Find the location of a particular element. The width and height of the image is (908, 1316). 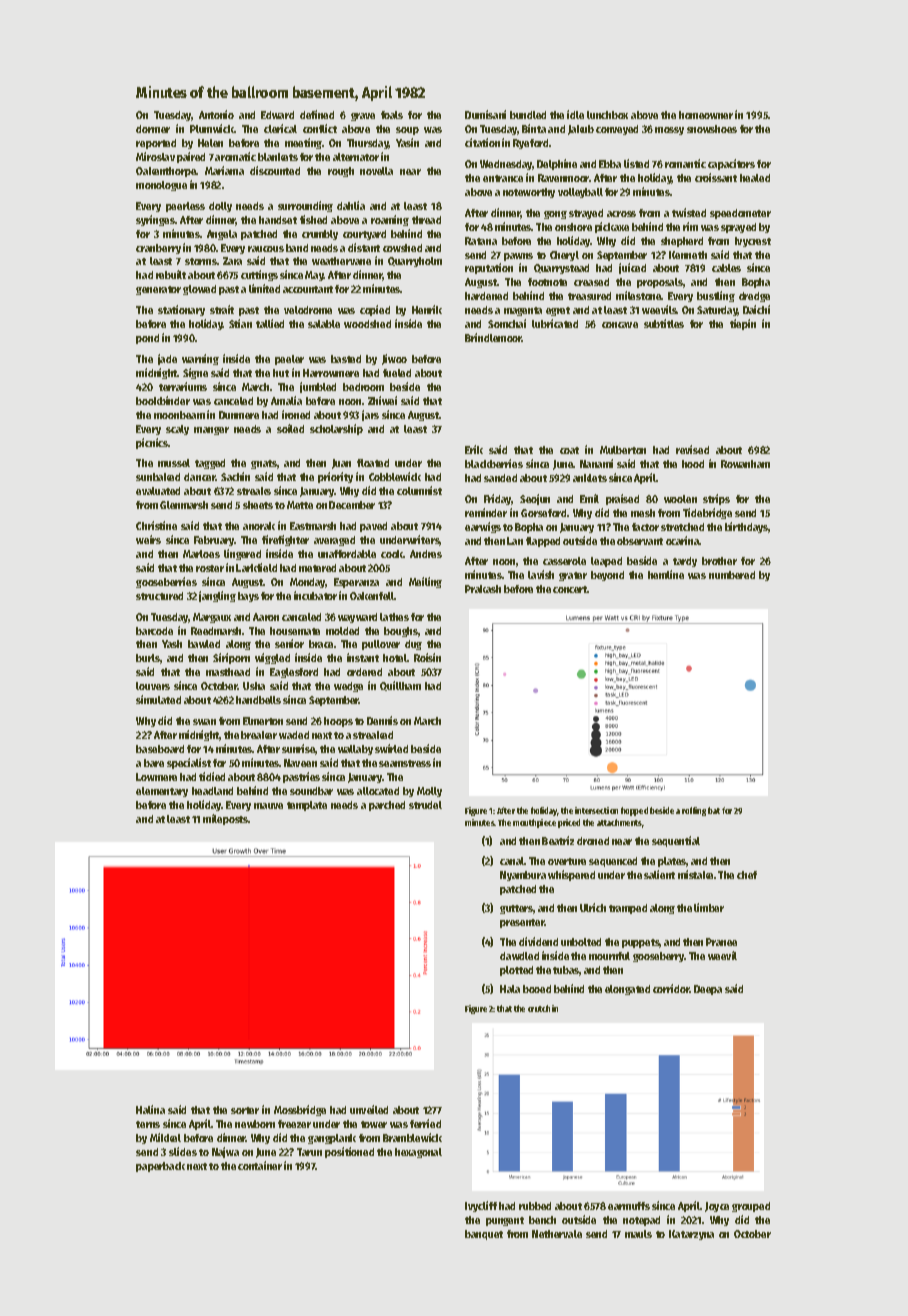

romantic is located at coordinates (685, 163).
